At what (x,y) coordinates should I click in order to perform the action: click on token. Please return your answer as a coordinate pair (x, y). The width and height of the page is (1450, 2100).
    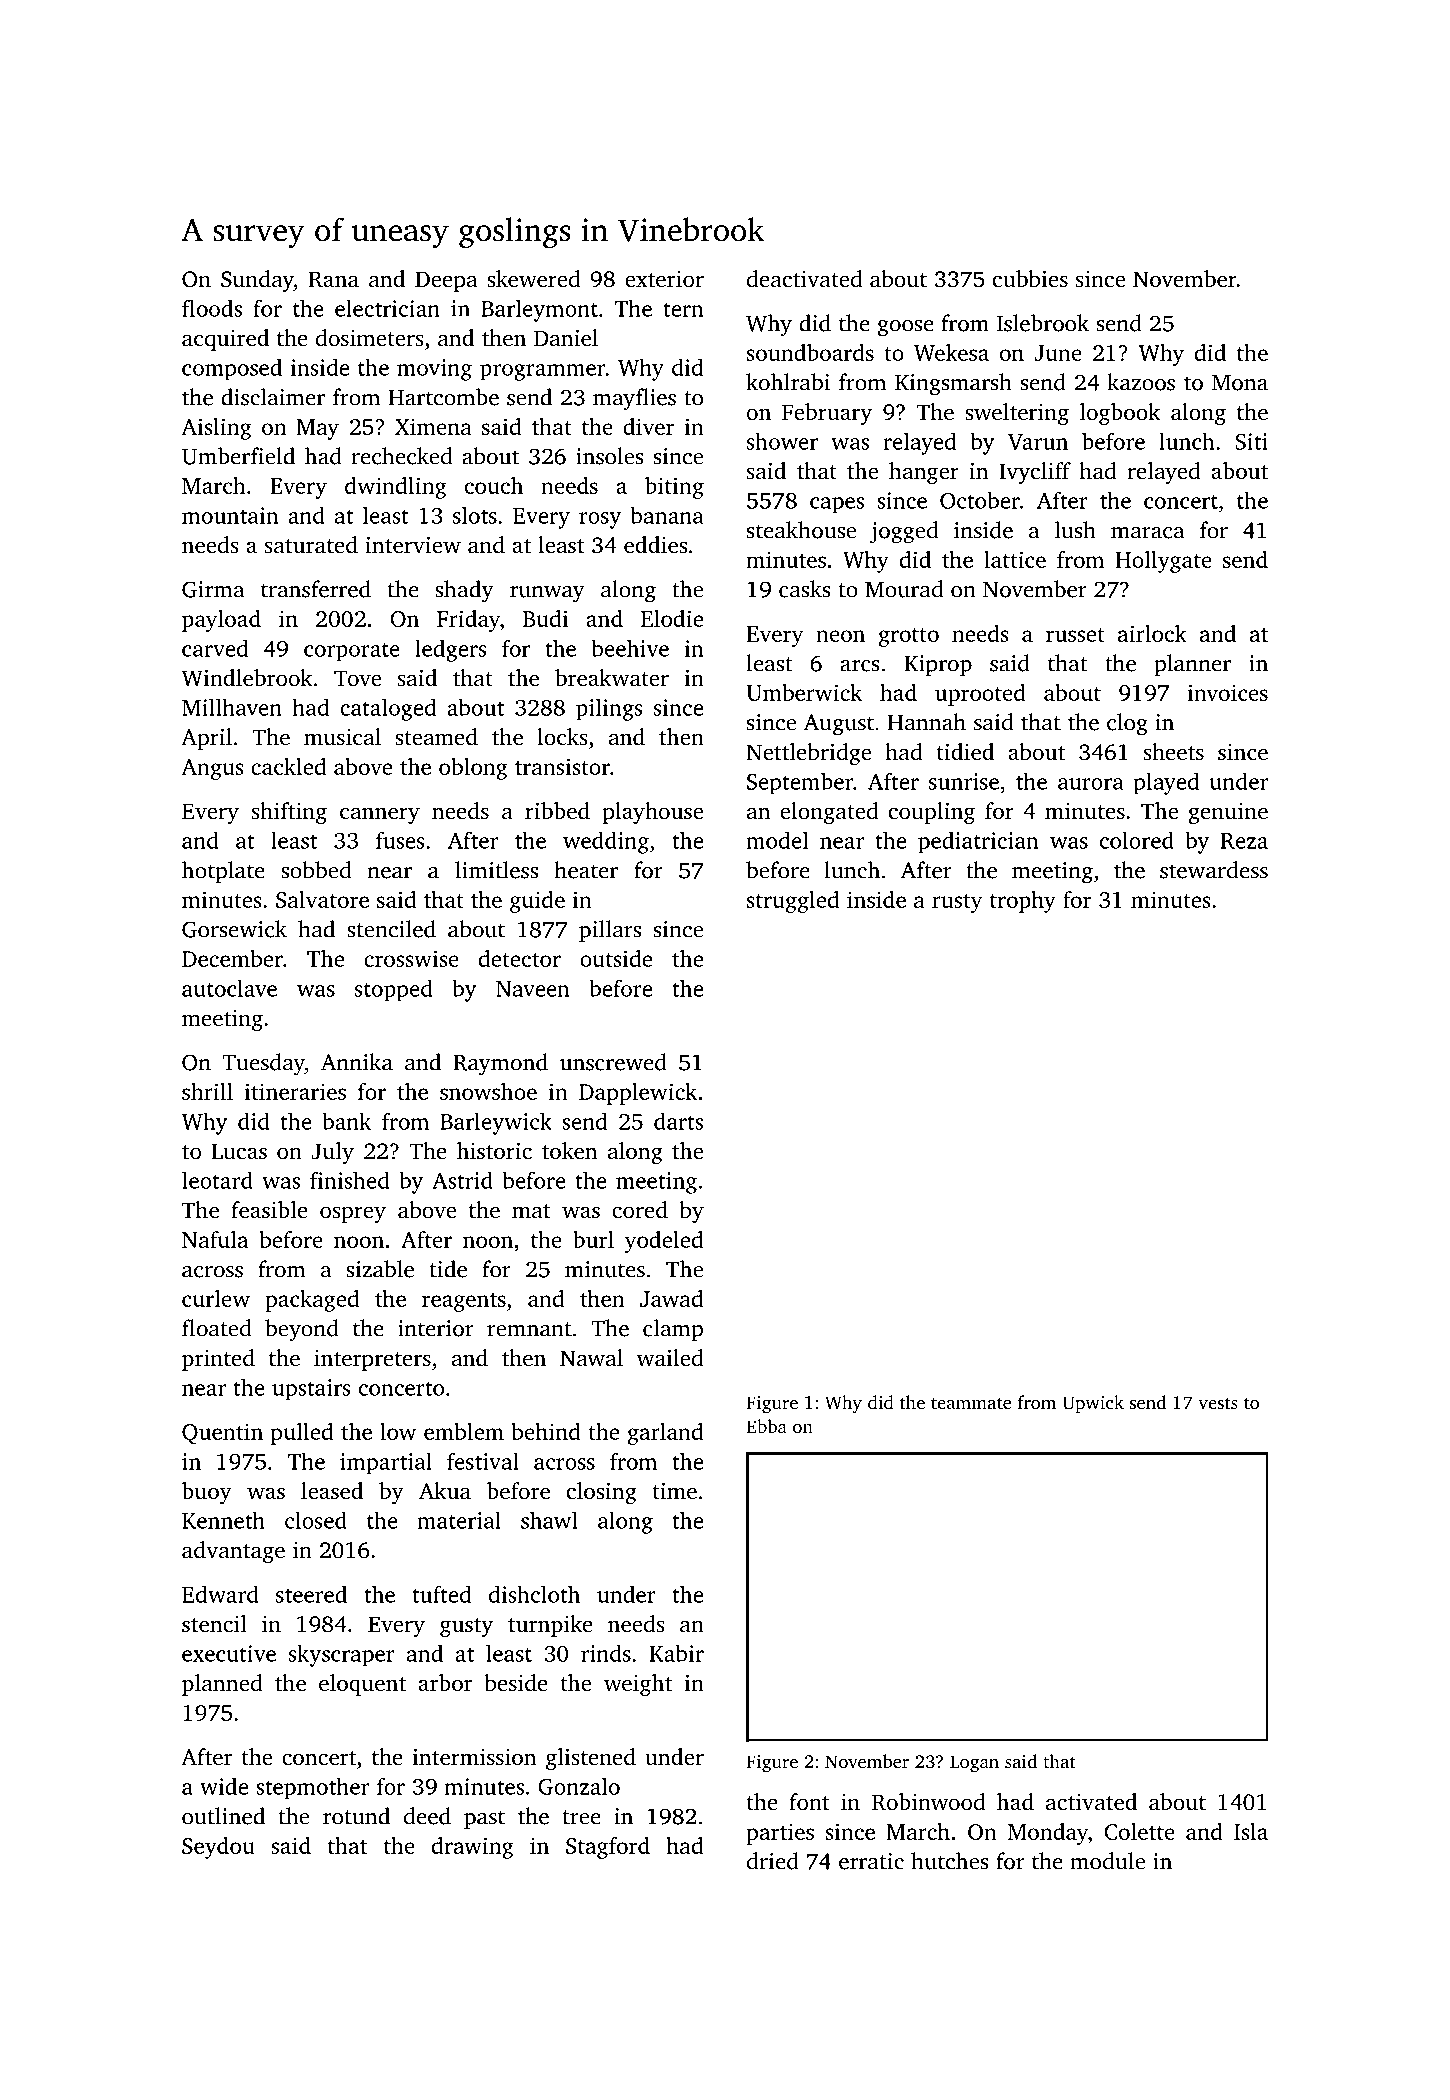
    Looking at the image, I should click on (570, 1151).
